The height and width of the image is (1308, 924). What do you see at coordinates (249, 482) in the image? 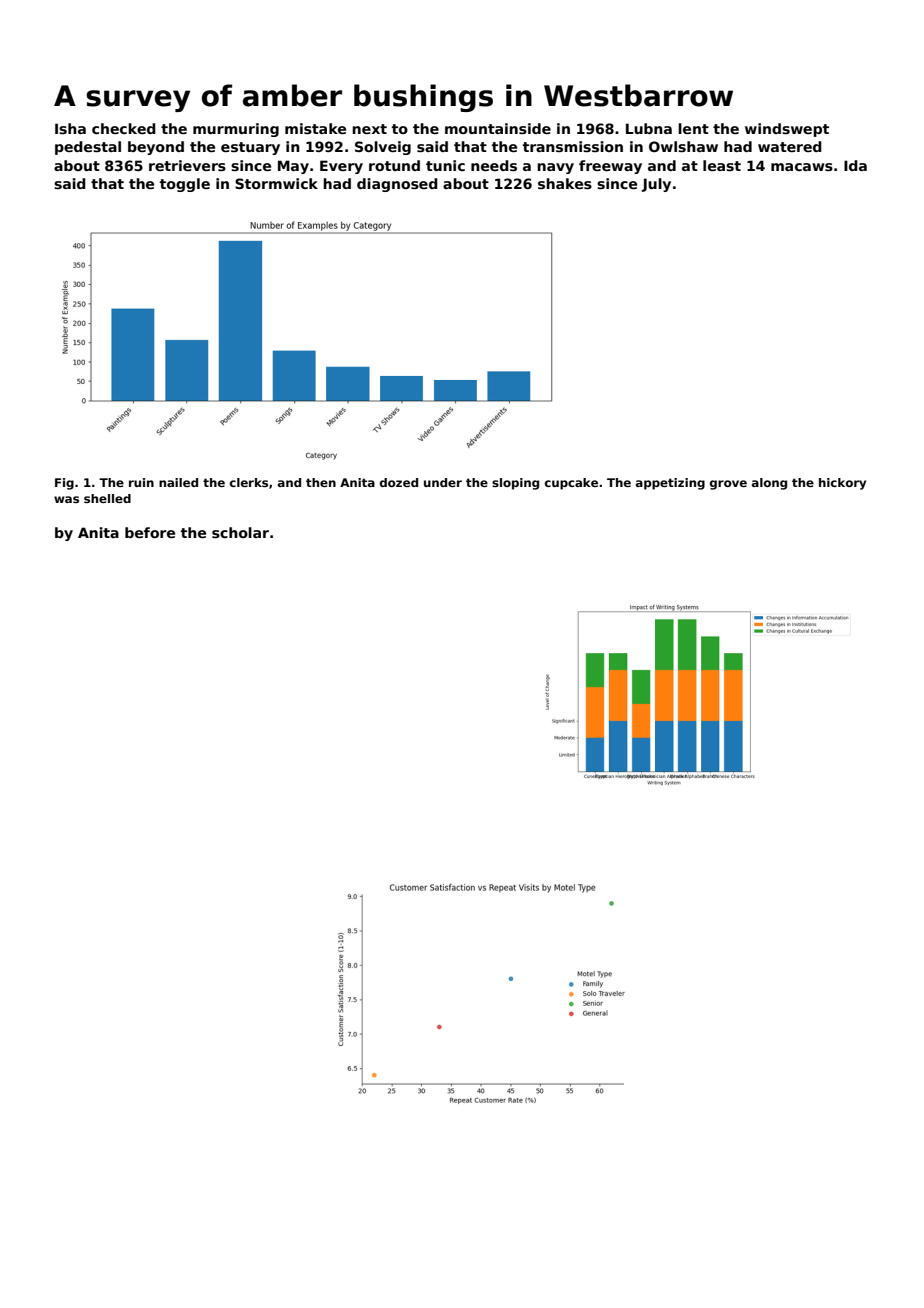
I see `clerks` at bounding box center [249, 482].
